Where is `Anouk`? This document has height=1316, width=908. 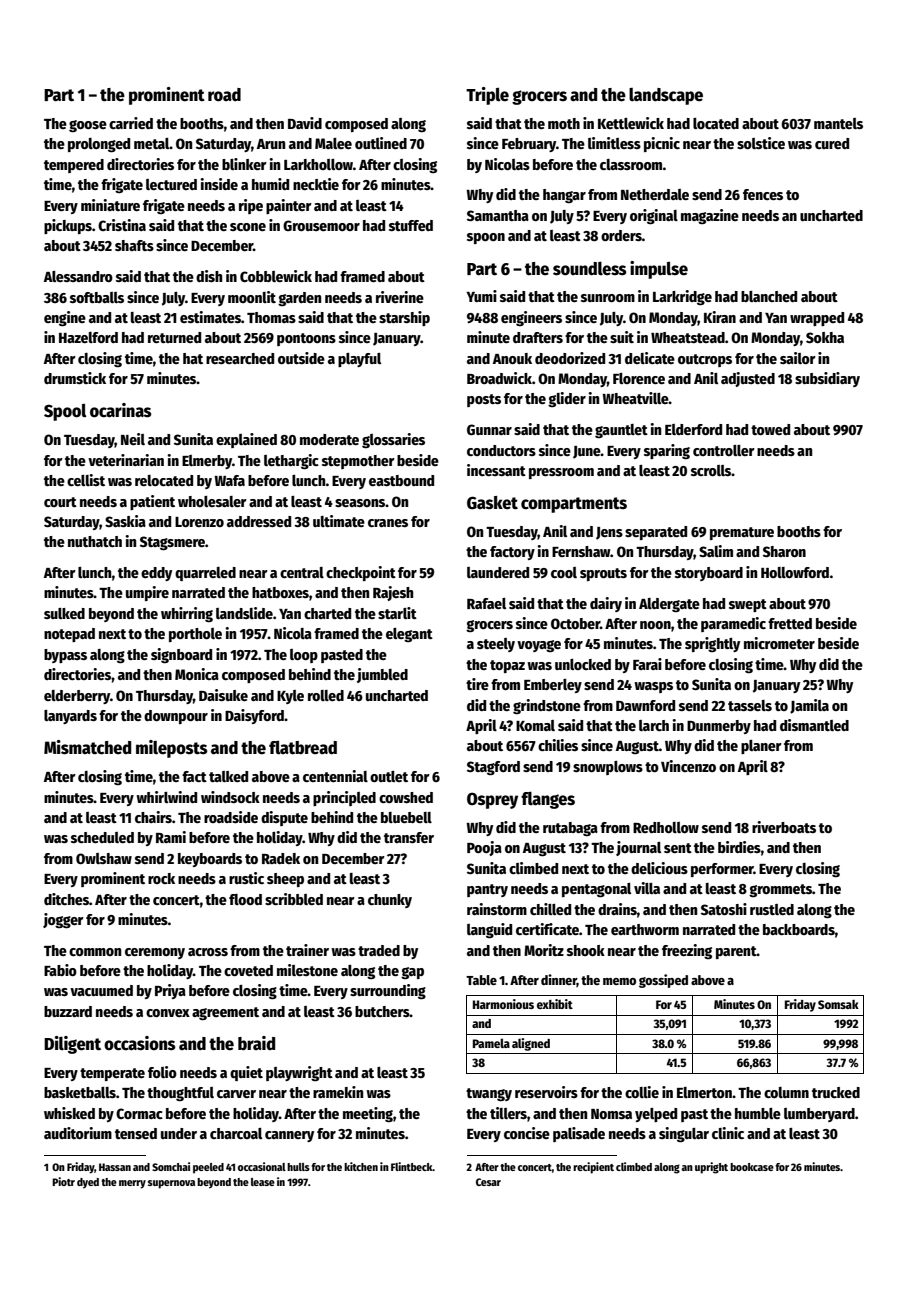
Anouk is located at coordinates (512, 358).
